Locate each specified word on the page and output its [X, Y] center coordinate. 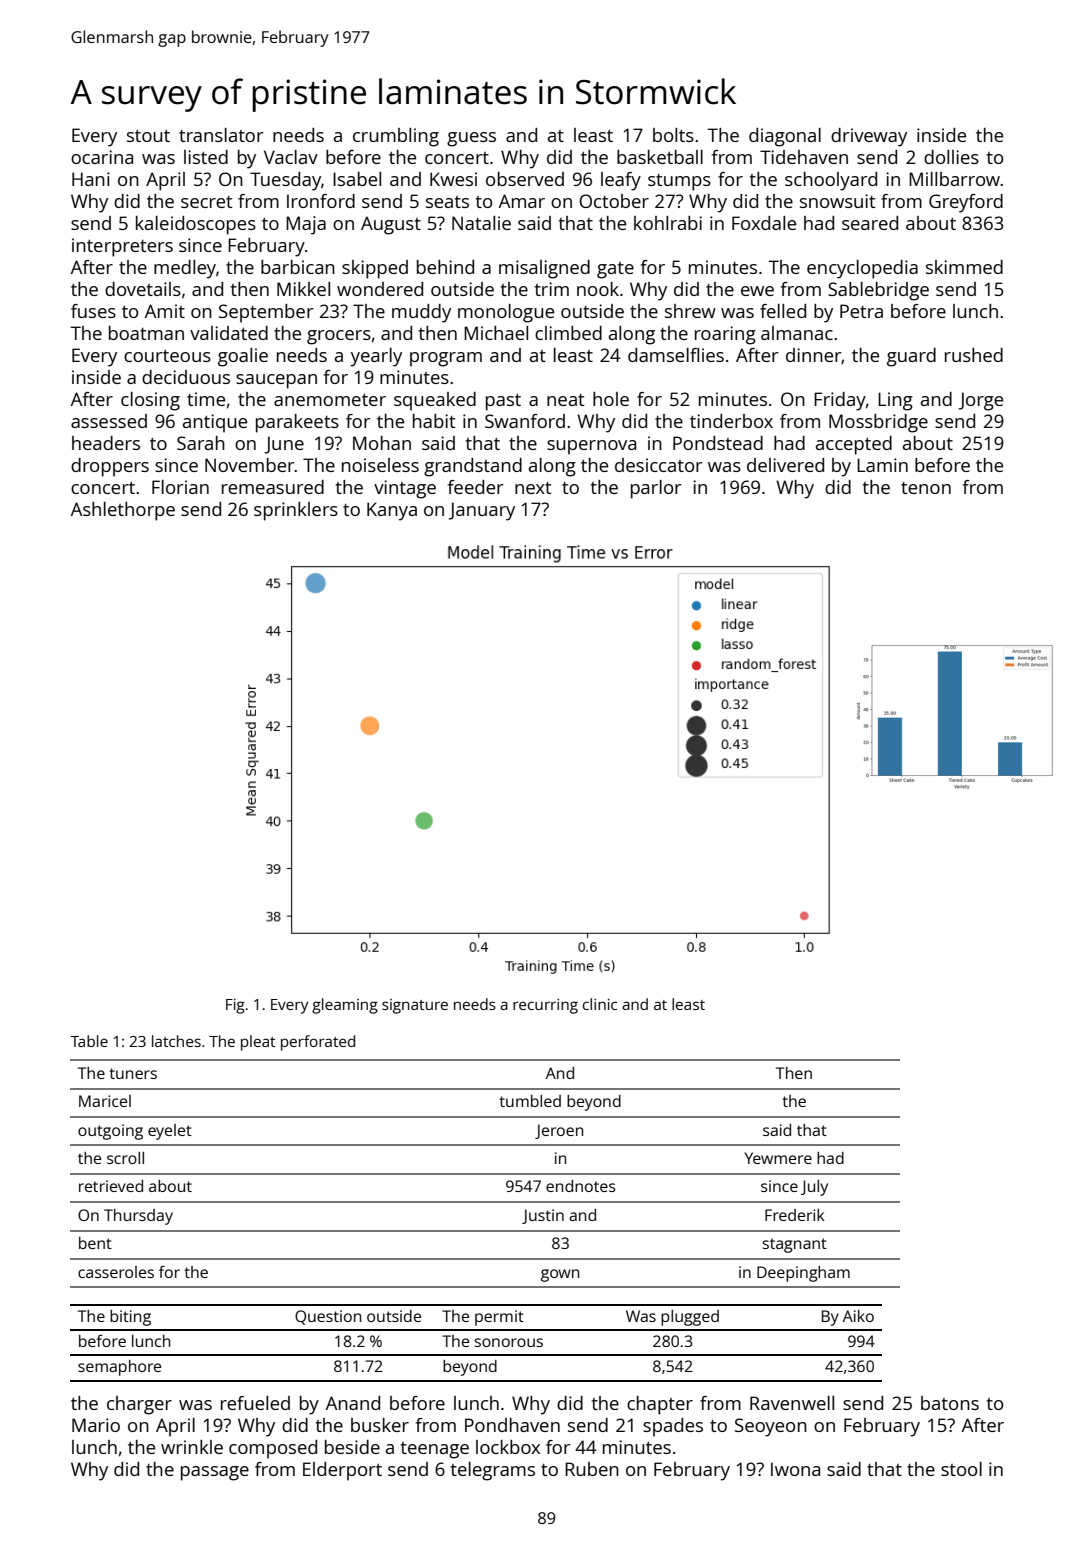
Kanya [392, 511]
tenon [926, 488]
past [503, 402]
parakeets [297, 423]
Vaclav [291, 157]
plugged [690, 1318]
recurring [545, 1006]
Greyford [966, 203]
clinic [600, 1004]
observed [525, 179]
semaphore [119, 1368]
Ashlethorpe [123, 511]
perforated [318, 1043]
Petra [861, 311]
